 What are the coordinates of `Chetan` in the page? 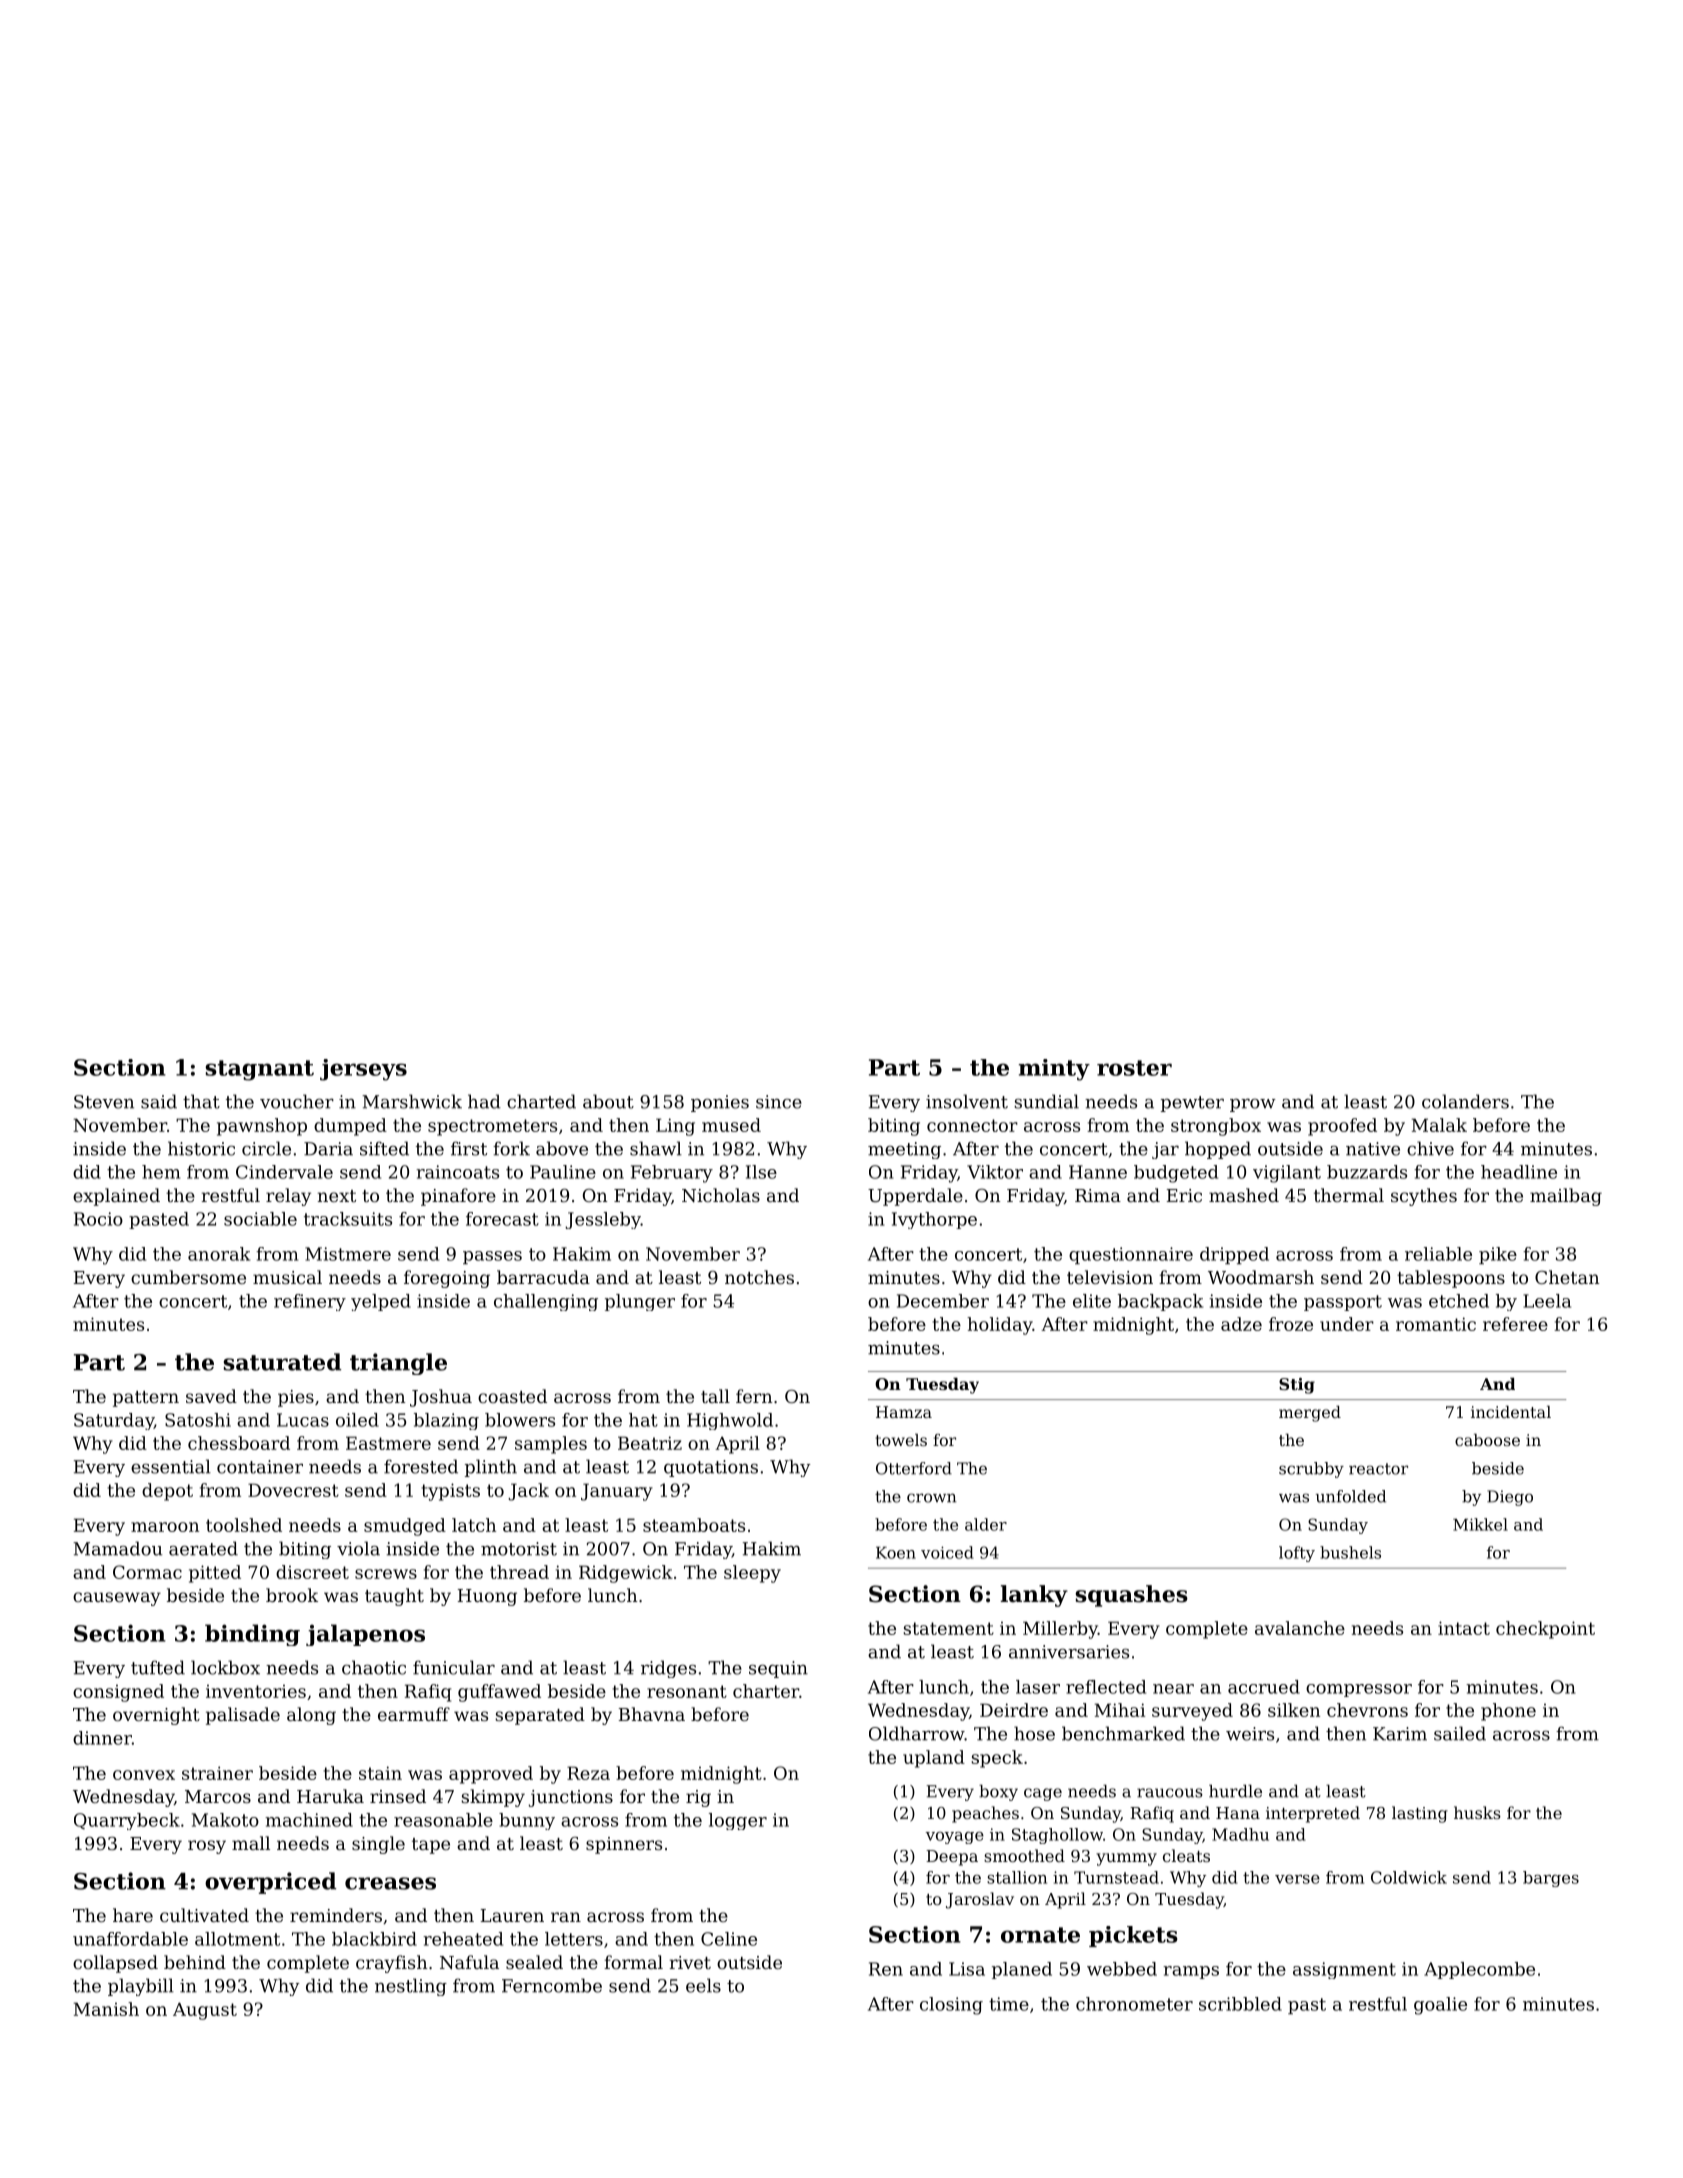 It's located at (1567, 1277).
